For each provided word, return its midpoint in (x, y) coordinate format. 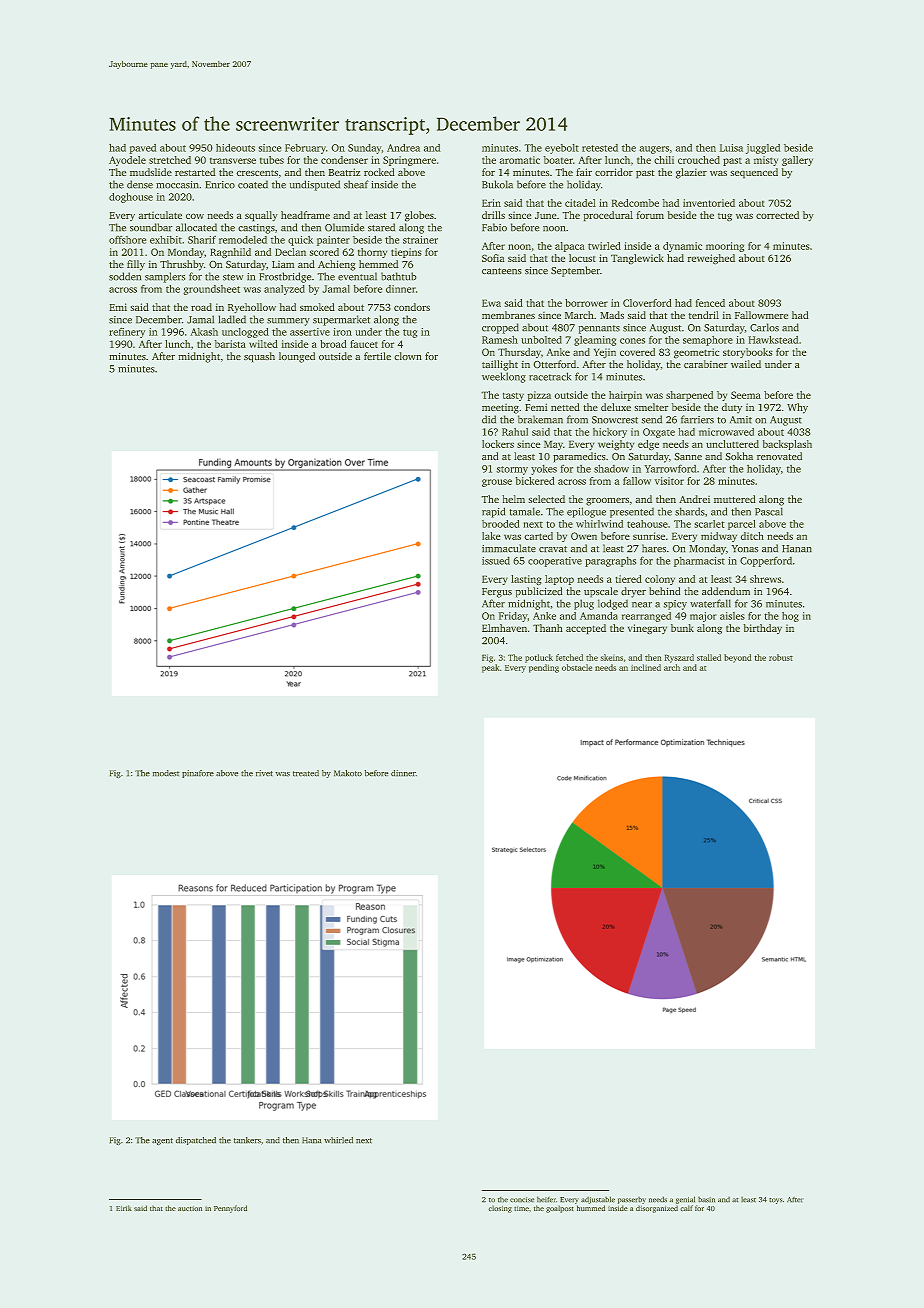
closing (500, 1209)
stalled (709, 657)
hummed (591, 1208)
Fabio (494, 227)
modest (166, 773)
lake (491, 536)
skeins (612, 657)
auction (190, 1208)
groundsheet (211, 290)
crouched (699, 160)
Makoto (348, 773)
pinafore (198, 774)
